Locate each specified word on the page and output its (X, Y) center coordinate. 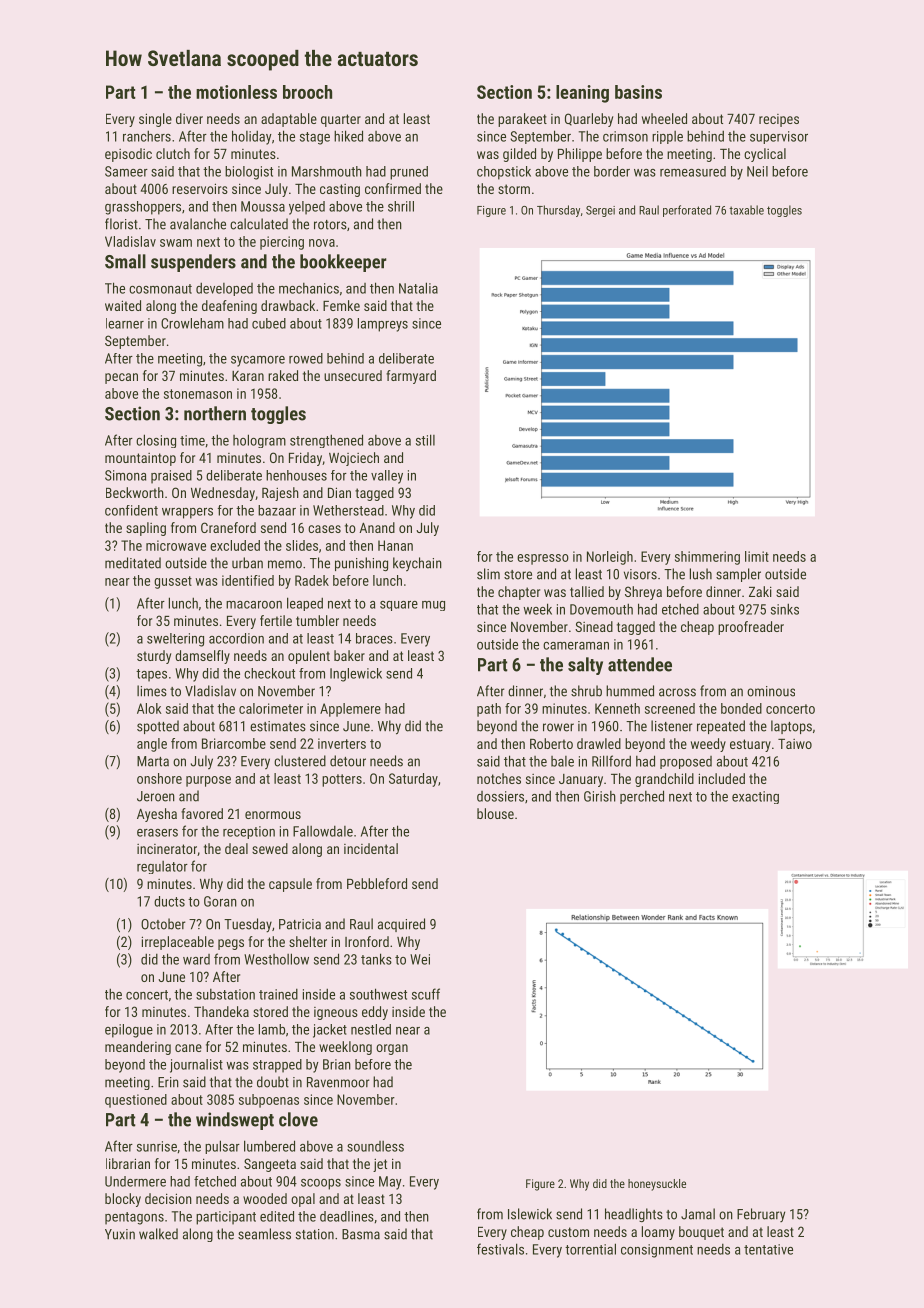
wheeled (664, 118)
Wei (420, 959)
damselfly (202, 657)
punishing (361, 564)
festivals (500, 1249)
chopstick (504, 173)
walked (158, 1234)
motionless (236, 92)
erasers (157, 833)
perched (642, 797)
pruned (409, 173)
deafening (229, 307)
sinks (785, 609)
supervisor (779, 137)
